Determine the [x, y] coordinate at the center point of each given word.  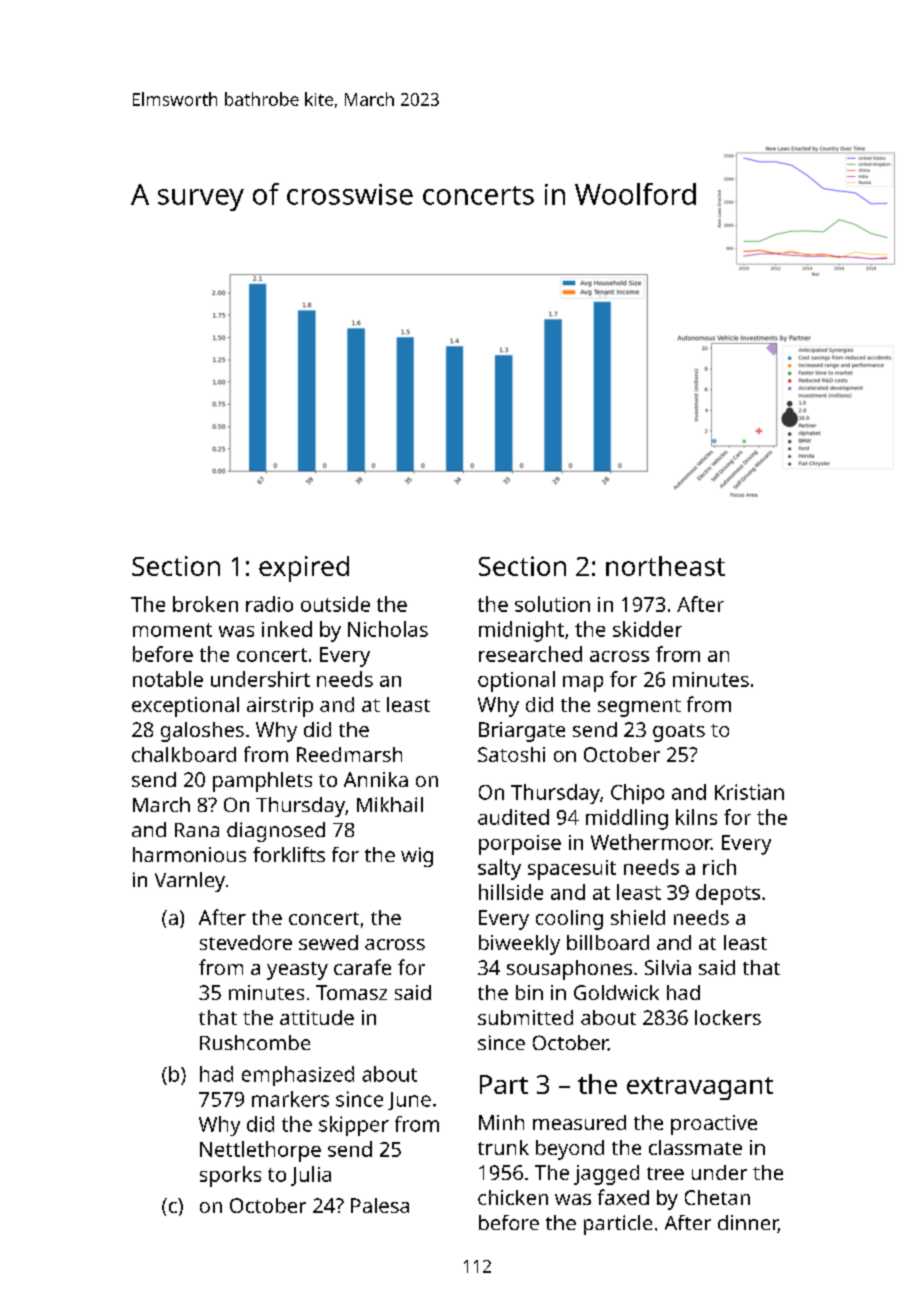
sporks [230, 1176]
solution [552, 604]
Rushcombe [255, 1042]
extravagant [700, 1088]
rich [719, 867]
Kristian [749, 792]
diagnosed [276, 832]
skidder [647, 629]
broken [205, 604]
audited [513, 817]
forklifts [289, 854]
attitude [317, 1017]
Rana [197, 830]
